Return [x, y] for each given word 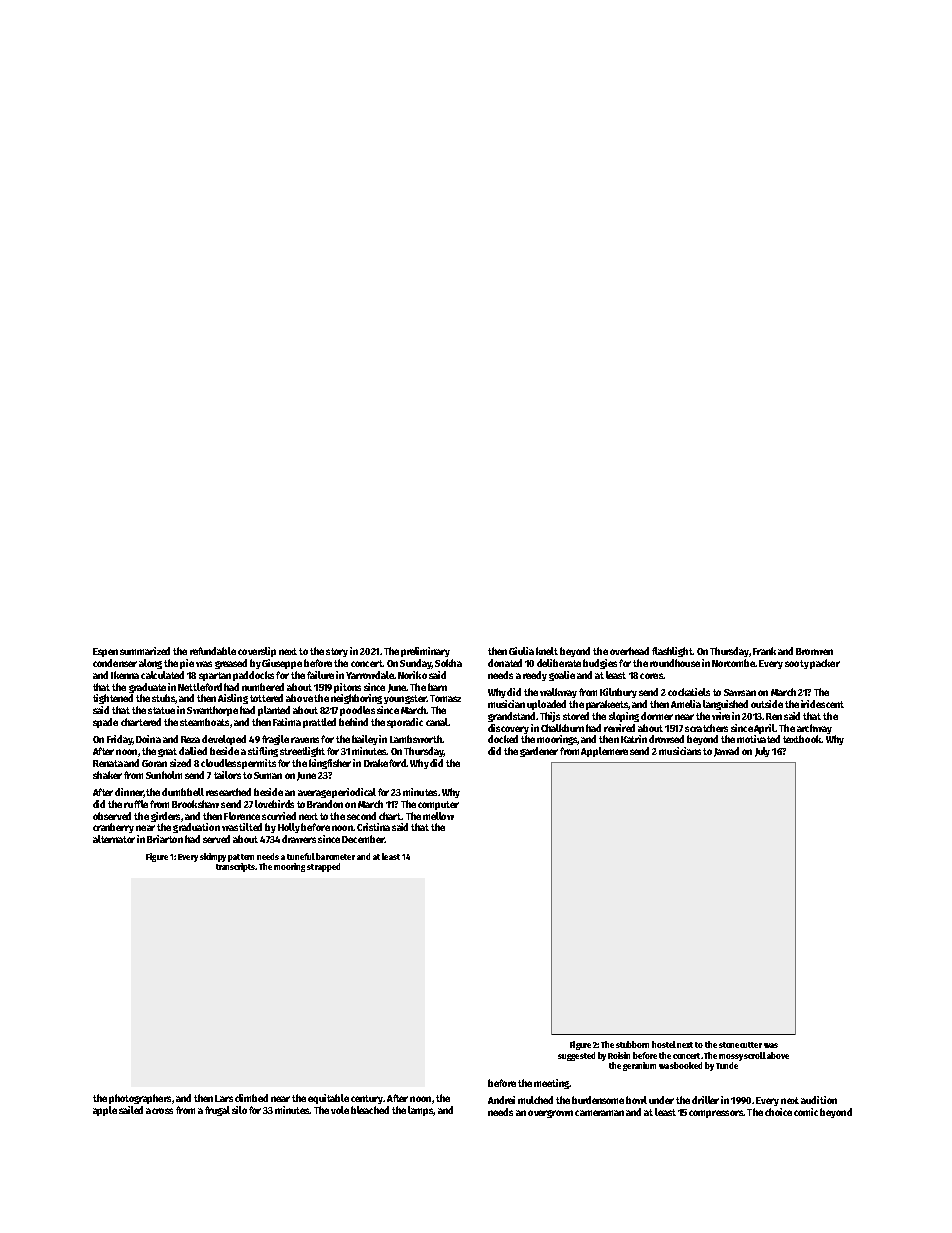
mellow [438, 816]
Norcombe [733, 663]
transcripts [236, 867]
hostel [664, 1044]
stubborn [632, 1044]
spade [105, 723]
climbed [251, 1098]
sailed [131, 1110]
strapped [323, 867]
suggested [576, 1056]
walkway [558, 693]
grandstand [511, 717]
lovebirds [274, 804]
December [363, 839]
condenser [115, 663]
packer [825, 664]
